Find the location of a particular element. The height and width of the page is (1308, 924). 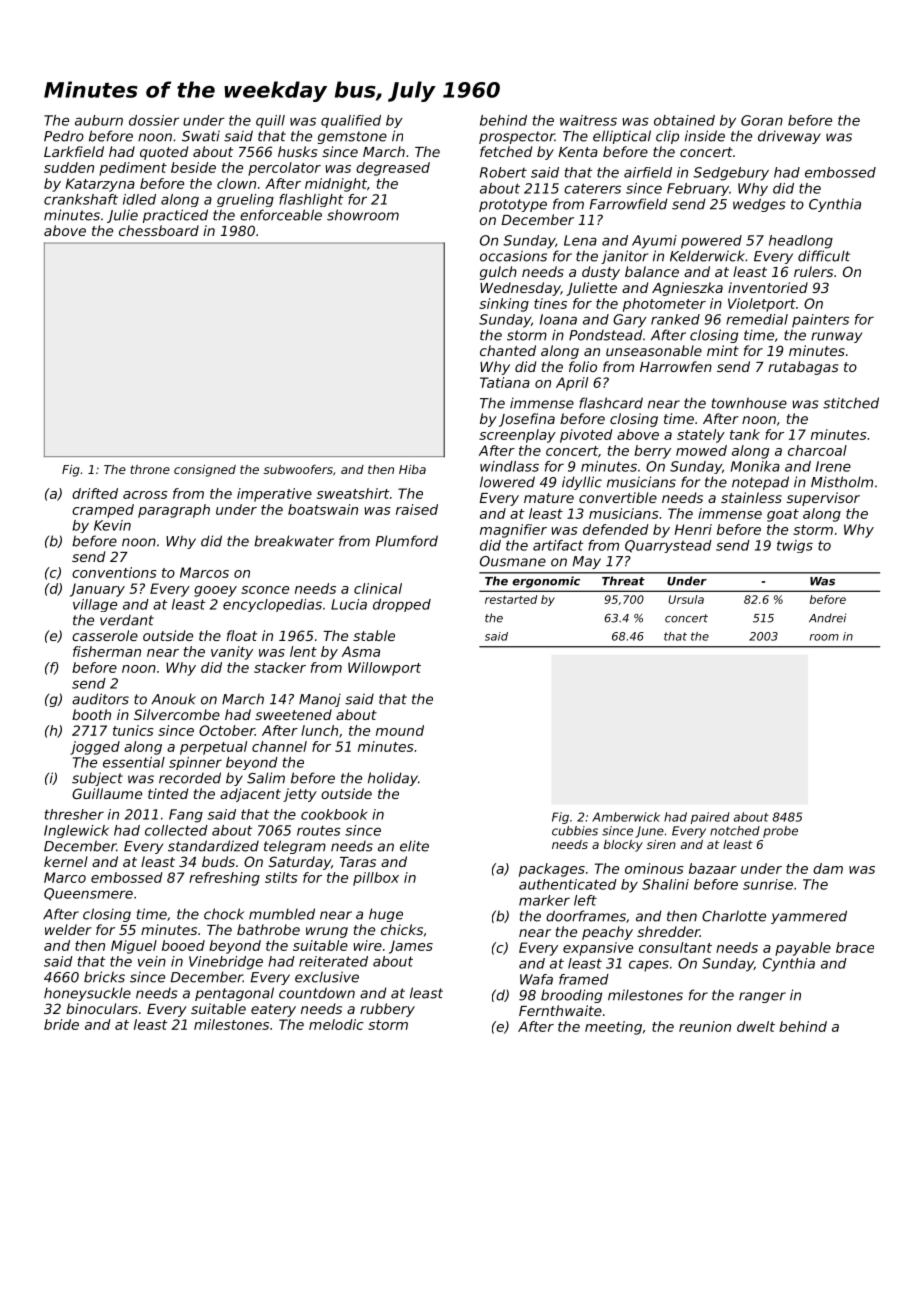

auburn is located at coordinates (99, 120).
